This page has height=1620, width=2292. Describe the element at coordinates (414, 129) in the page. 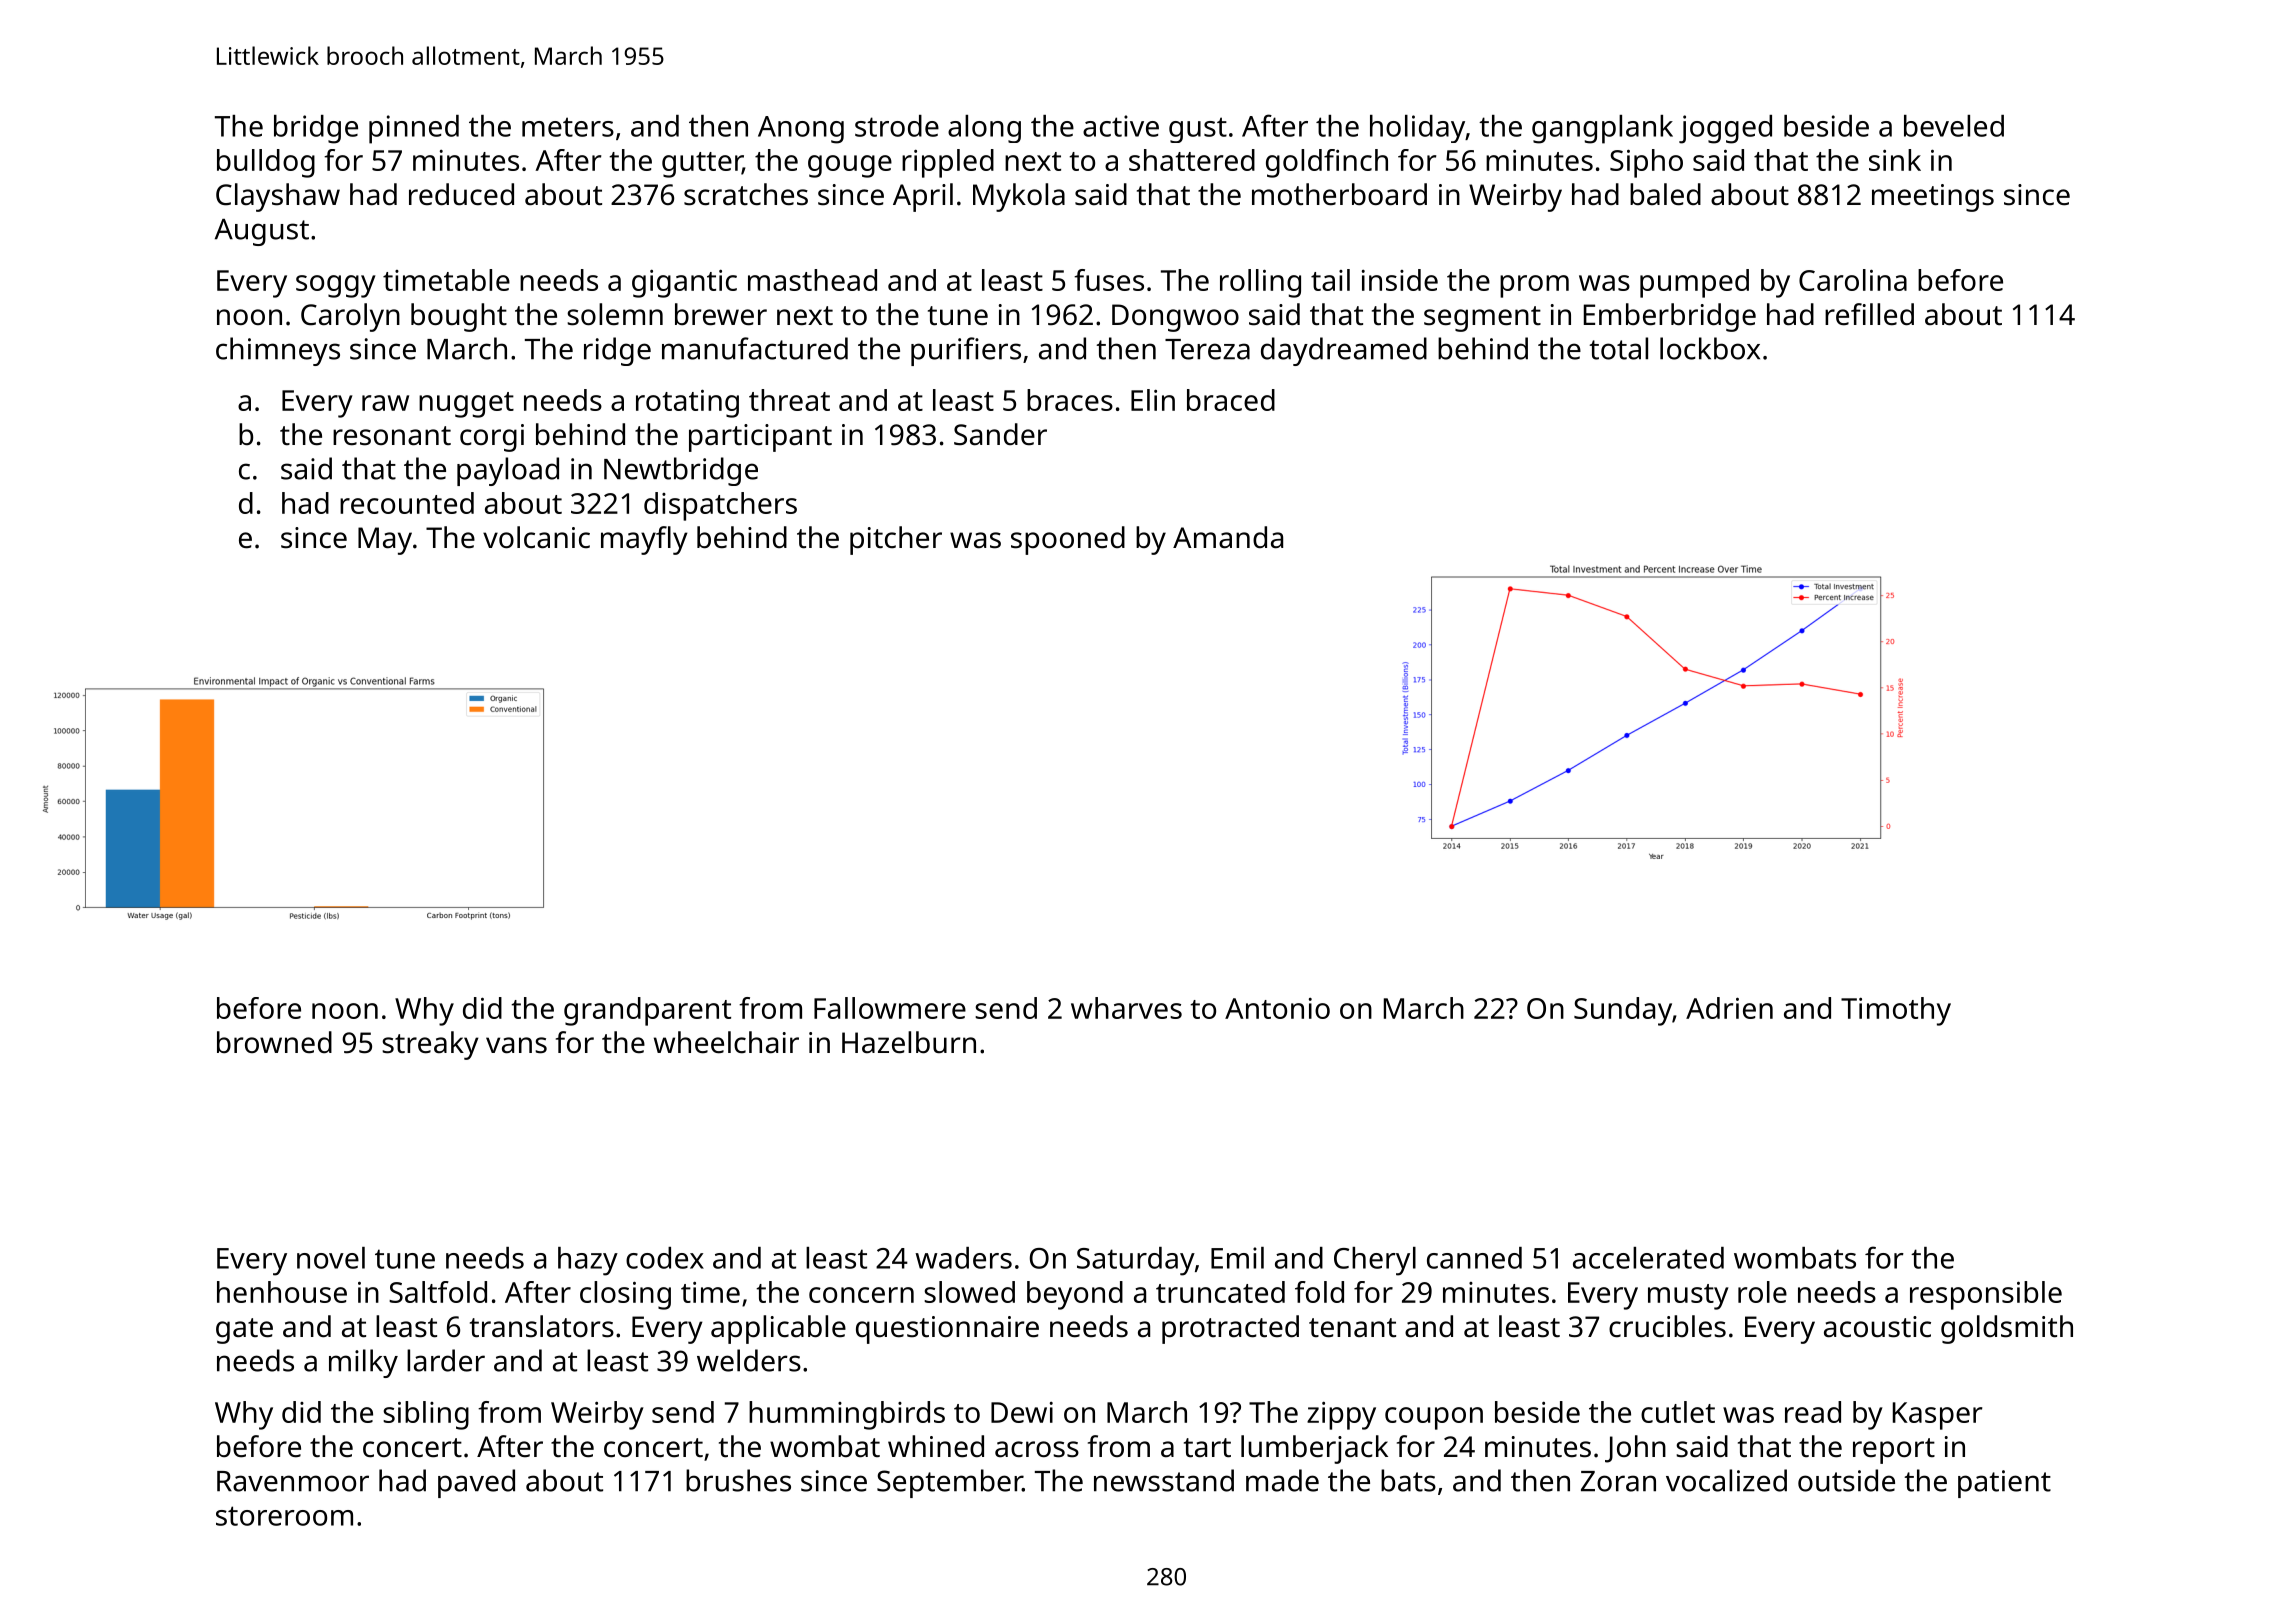

I see `pinned` at that location.
